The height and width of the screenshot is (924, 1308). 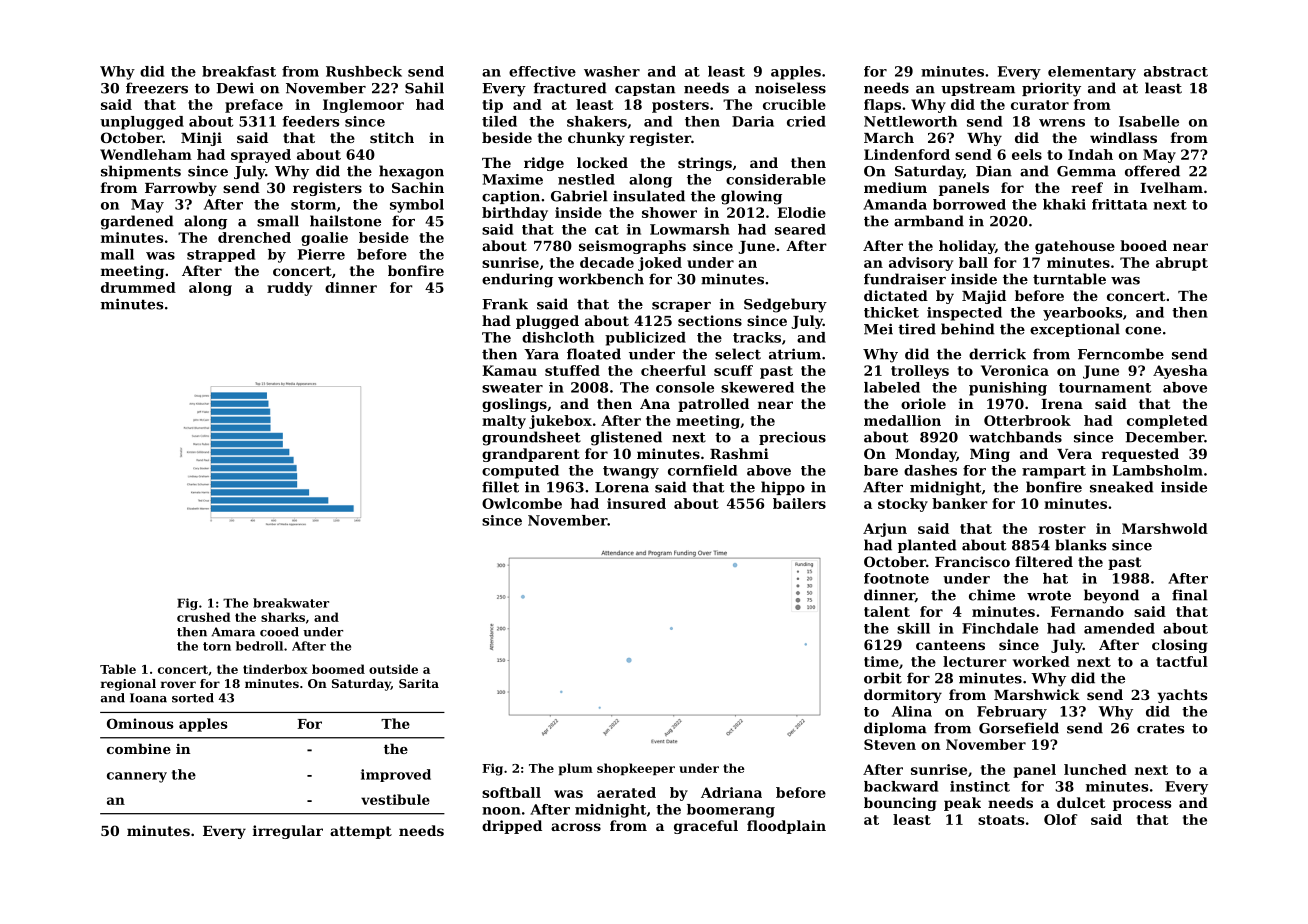 I want to click on dripped, so click(x=512, y=827).
